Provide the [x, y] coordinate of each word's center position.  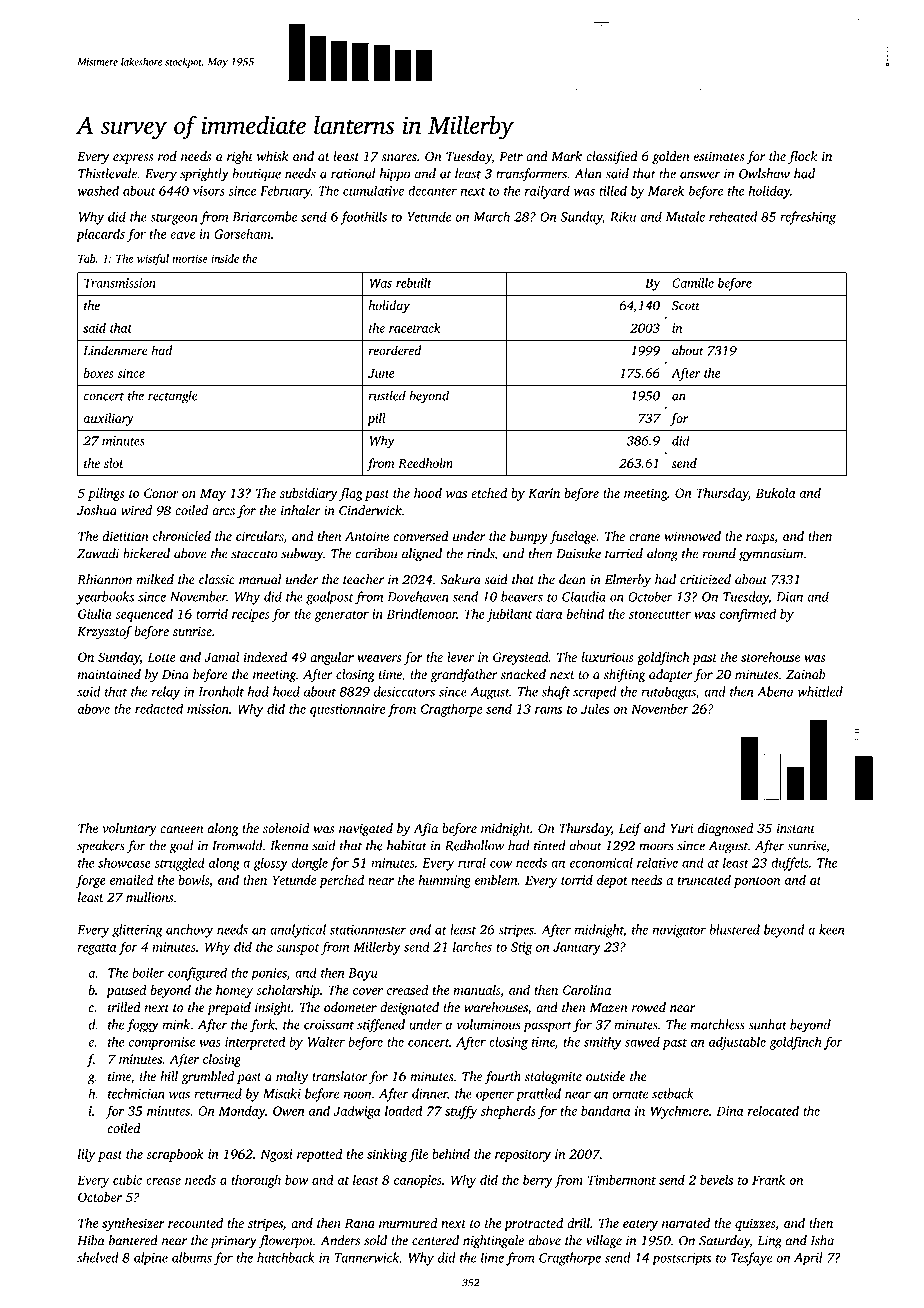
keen [831, 929]
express [133, 159]
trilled [124, 1007]
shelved [97, 1257]
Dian [789, 597]
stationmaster [368, 930]
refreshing [808, 218]
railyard [547, 192]
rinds [481, 554]
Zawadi [98, 553]
